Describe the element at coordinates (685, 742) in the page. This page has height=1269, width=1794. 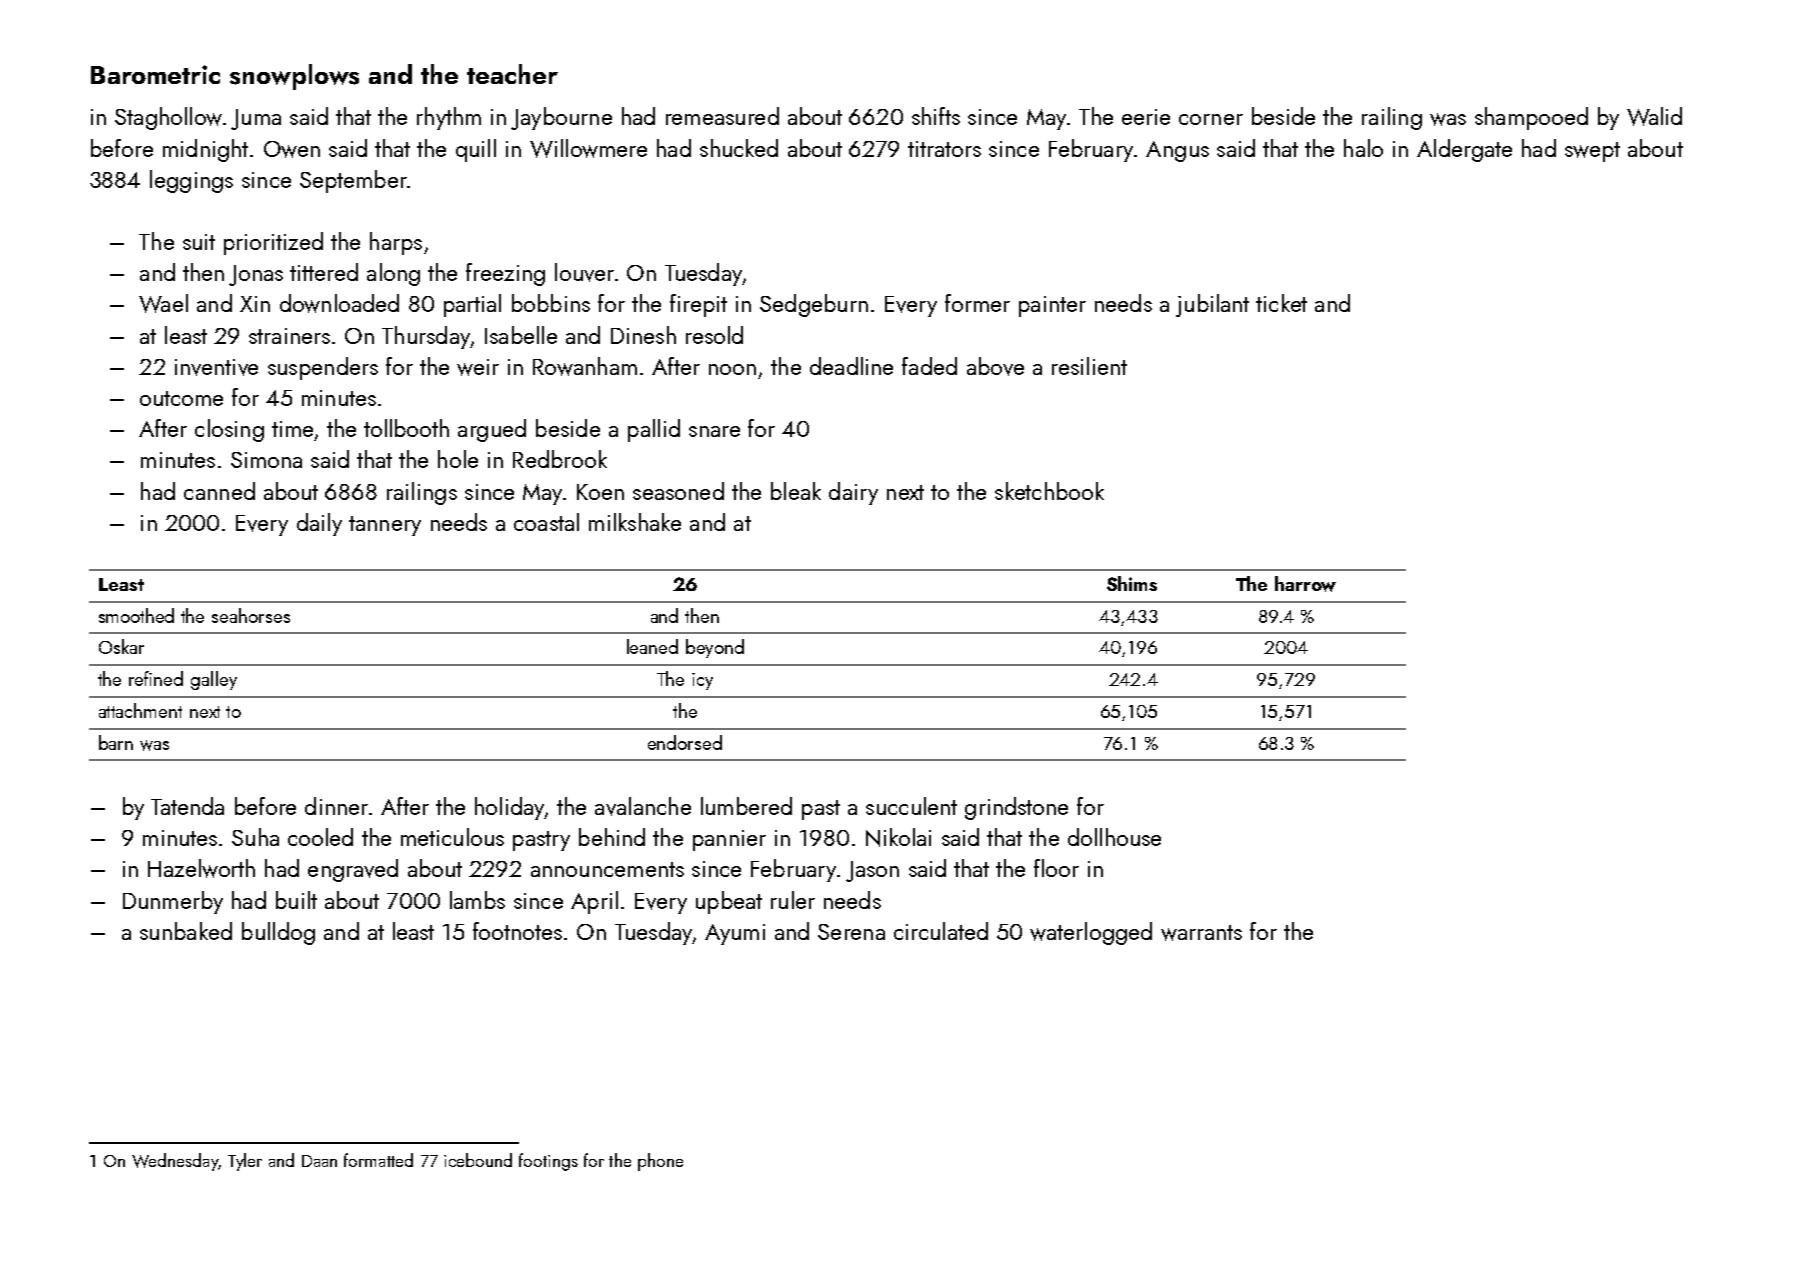
I see `endorsed` at that location.
